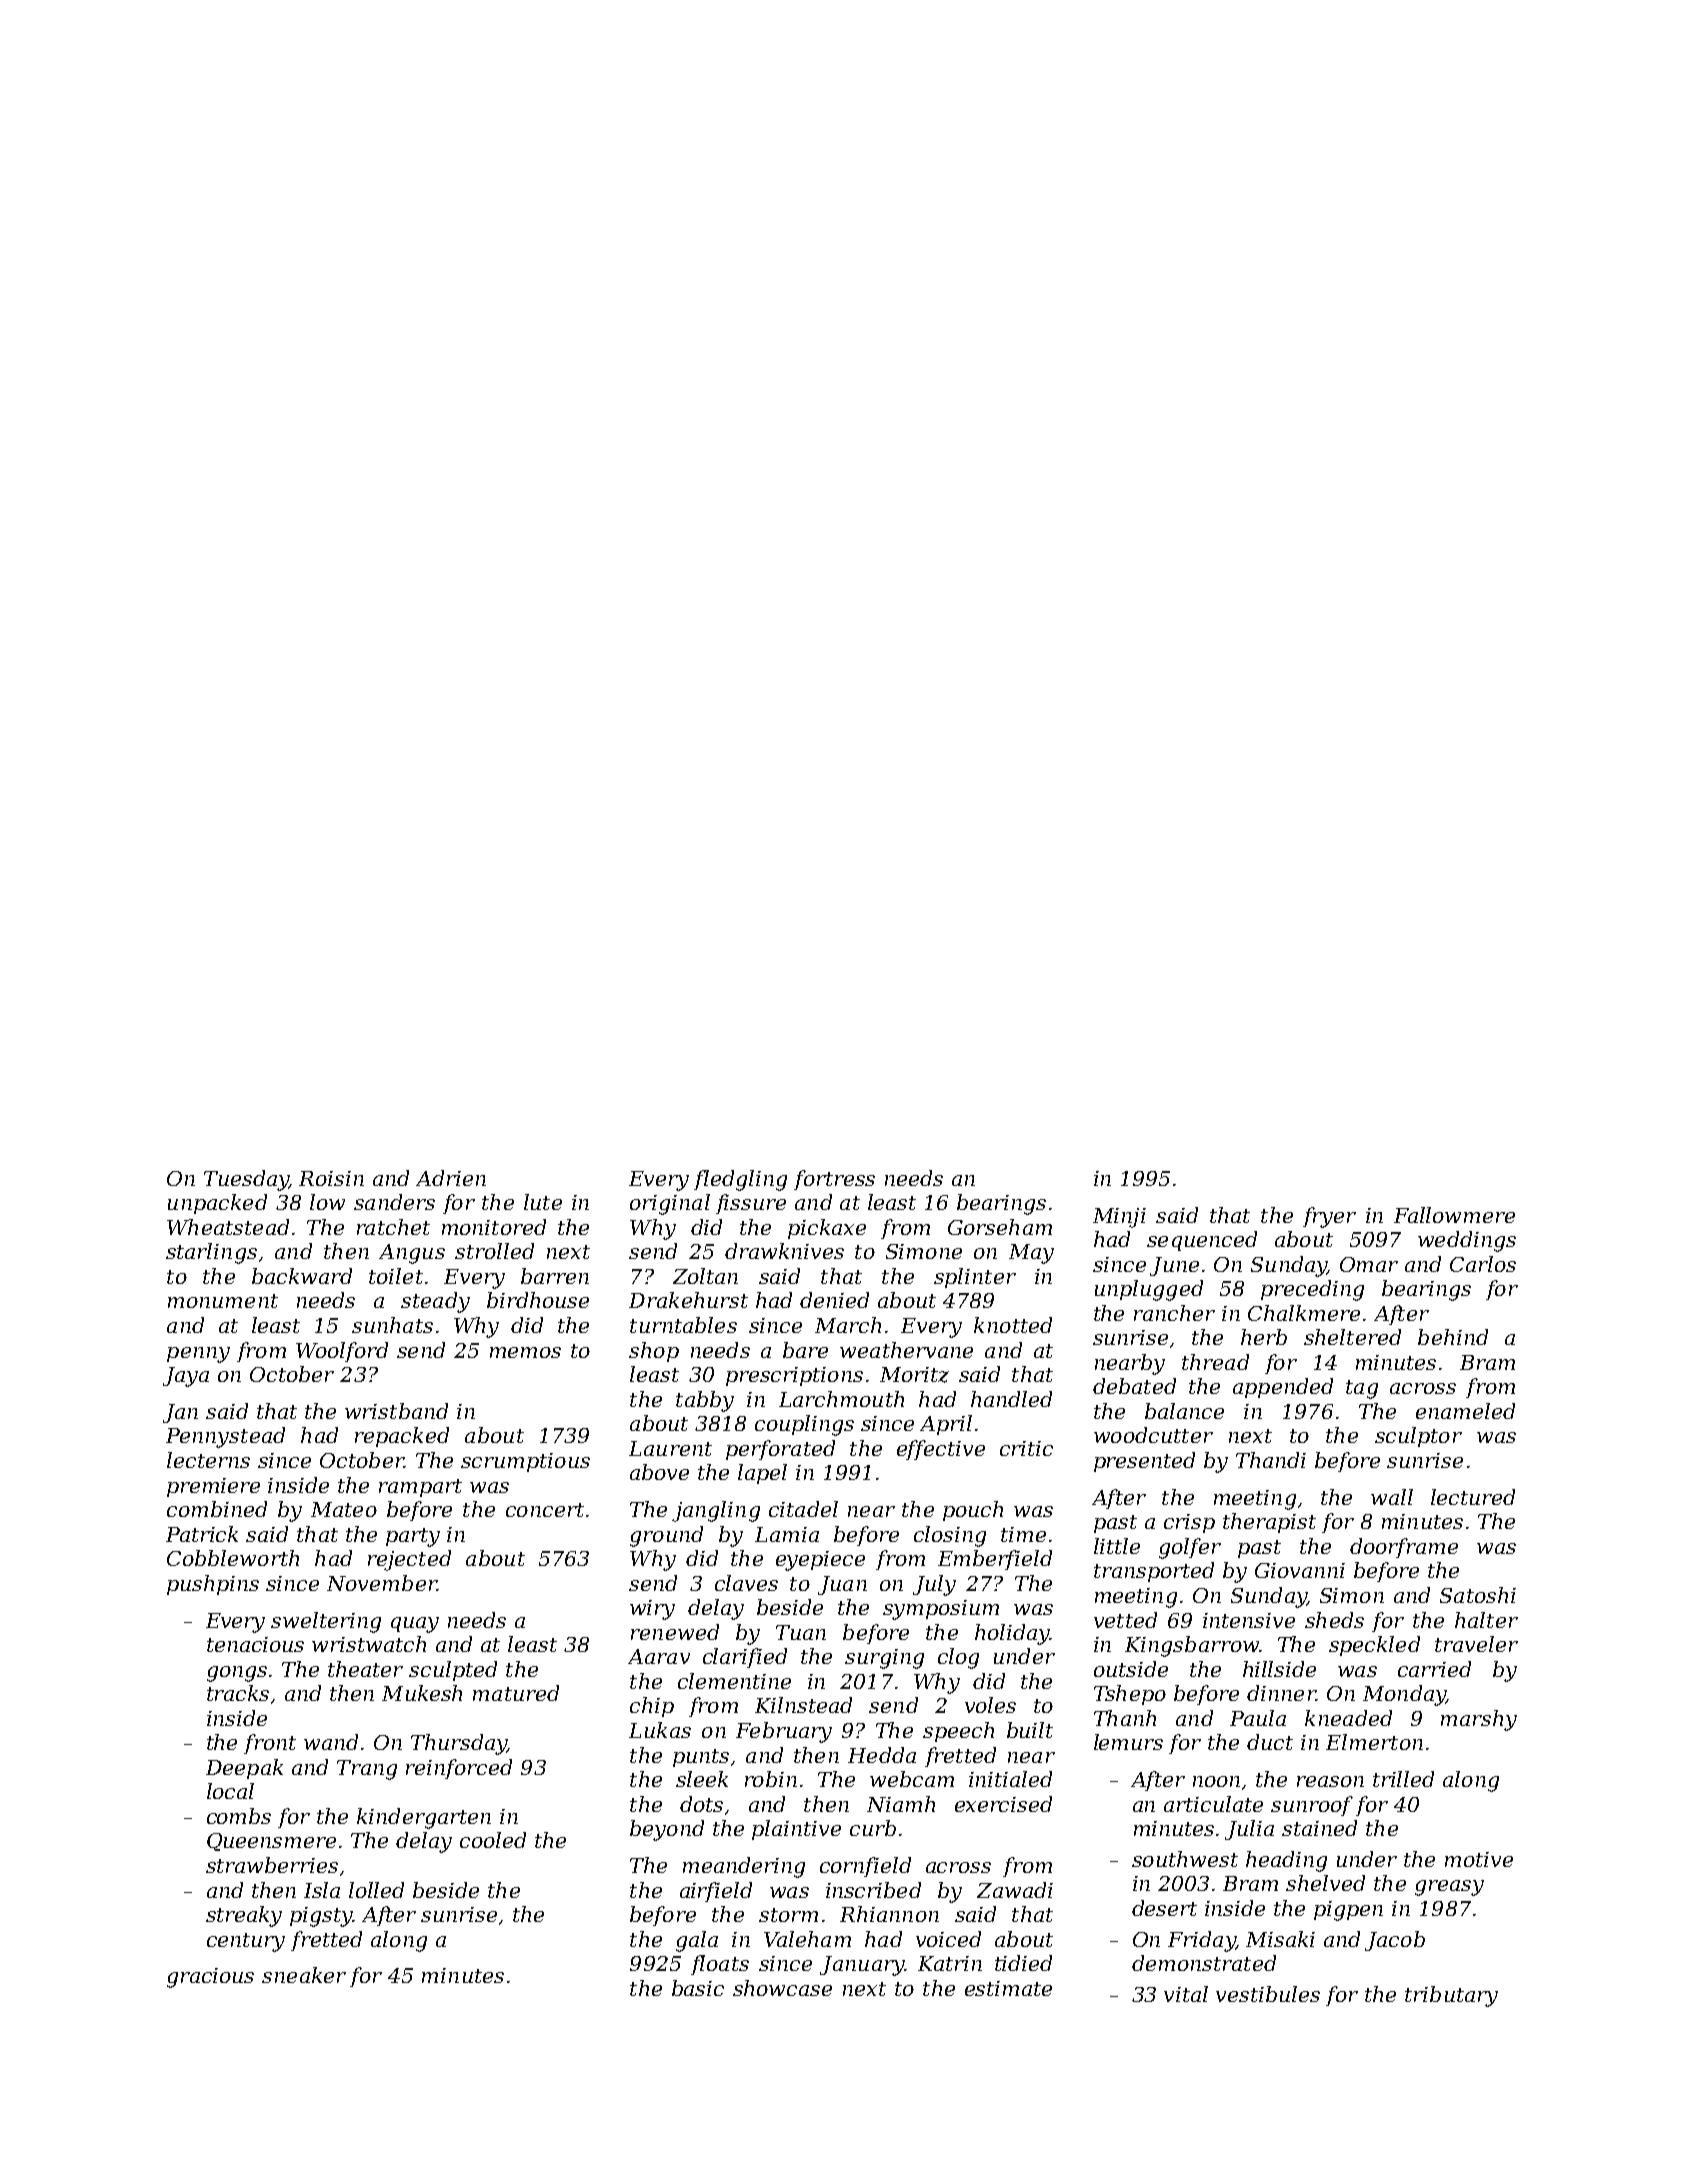  What do you see at coordinates (1418, 1437) in the document?
I see `sculptor` at bounding box center [1418, 1437].
